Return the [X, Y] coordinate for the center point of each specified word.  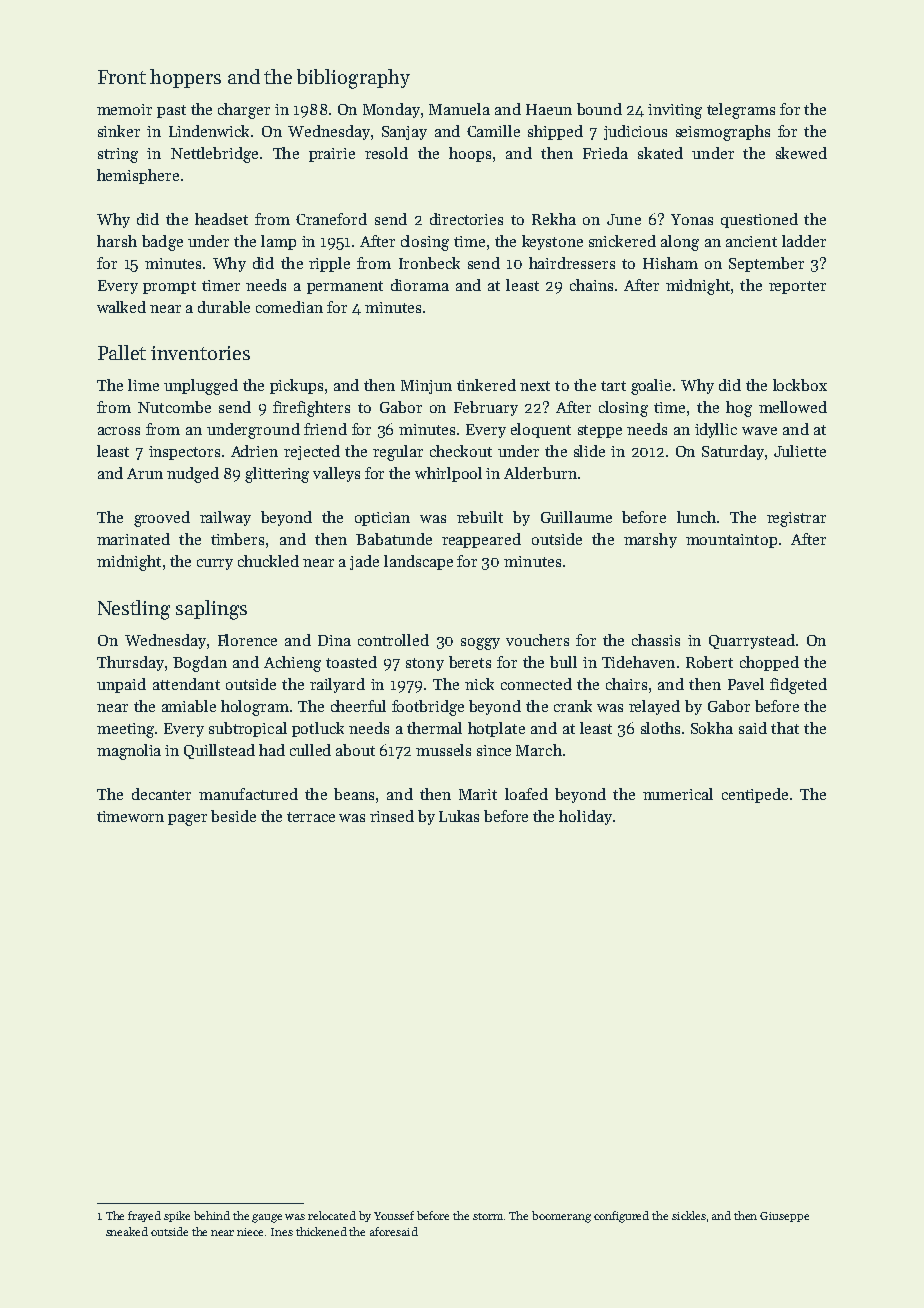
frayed [144, 1216]
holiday [585, 817]
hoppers [185, 78]
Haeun [549, 109]
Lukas [459, 816]
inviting [675, 111]
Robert [709, 662]
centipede [755, 795]
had [272, 750]
